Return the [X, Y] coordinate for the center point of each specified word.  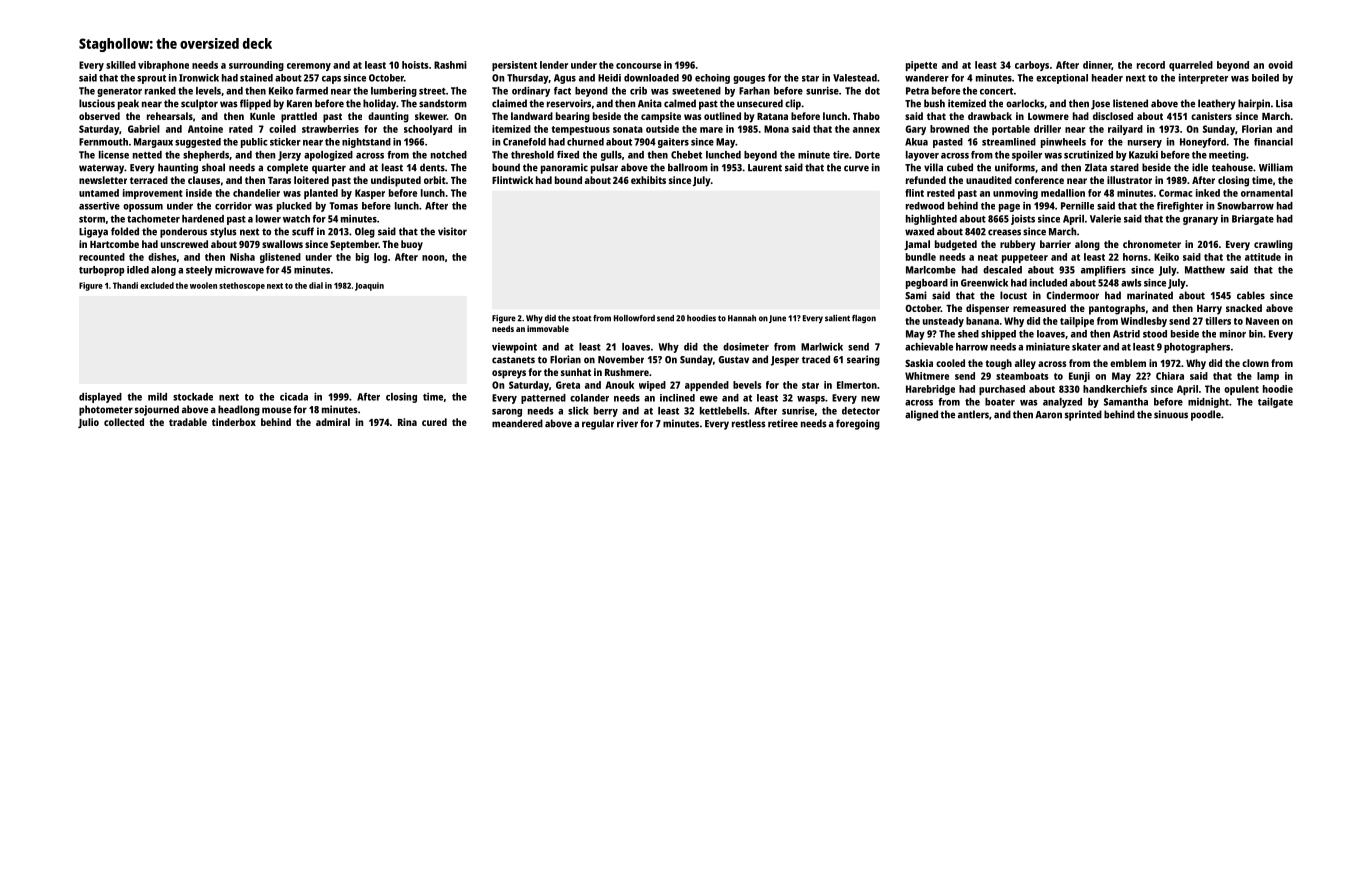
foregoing [858, 424]
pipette [921, 66]
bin [1256, 334]
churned [585, 142]
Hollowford [634, 318]
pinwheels [1063, 143]
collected [124, 422]
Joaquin [369, 286]
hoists [415, 65]
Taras [279, 180]
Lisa [1284, 103]
